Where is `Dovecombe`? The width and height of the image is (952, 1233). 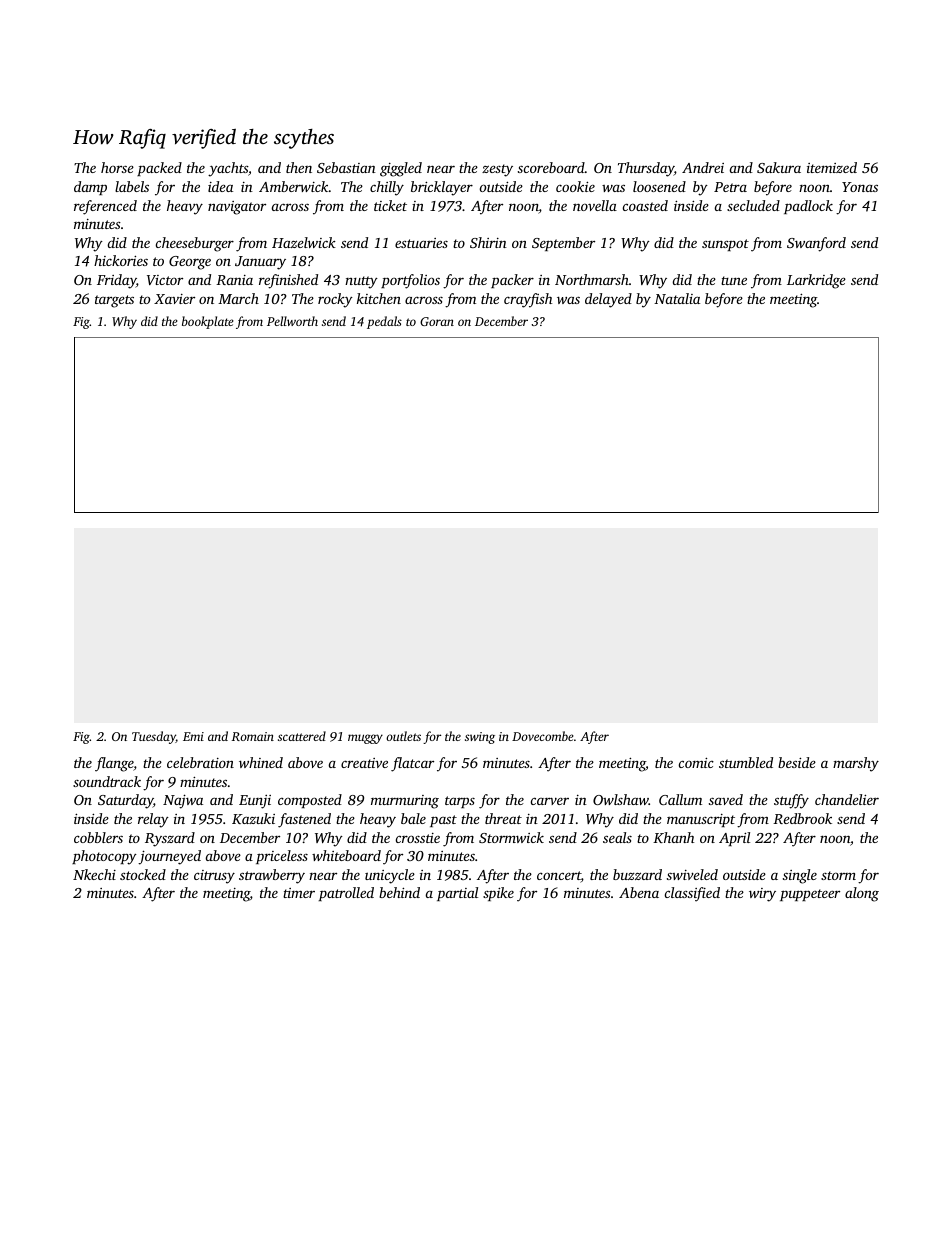 Dovecombe is located at coordinates (543, 736).
